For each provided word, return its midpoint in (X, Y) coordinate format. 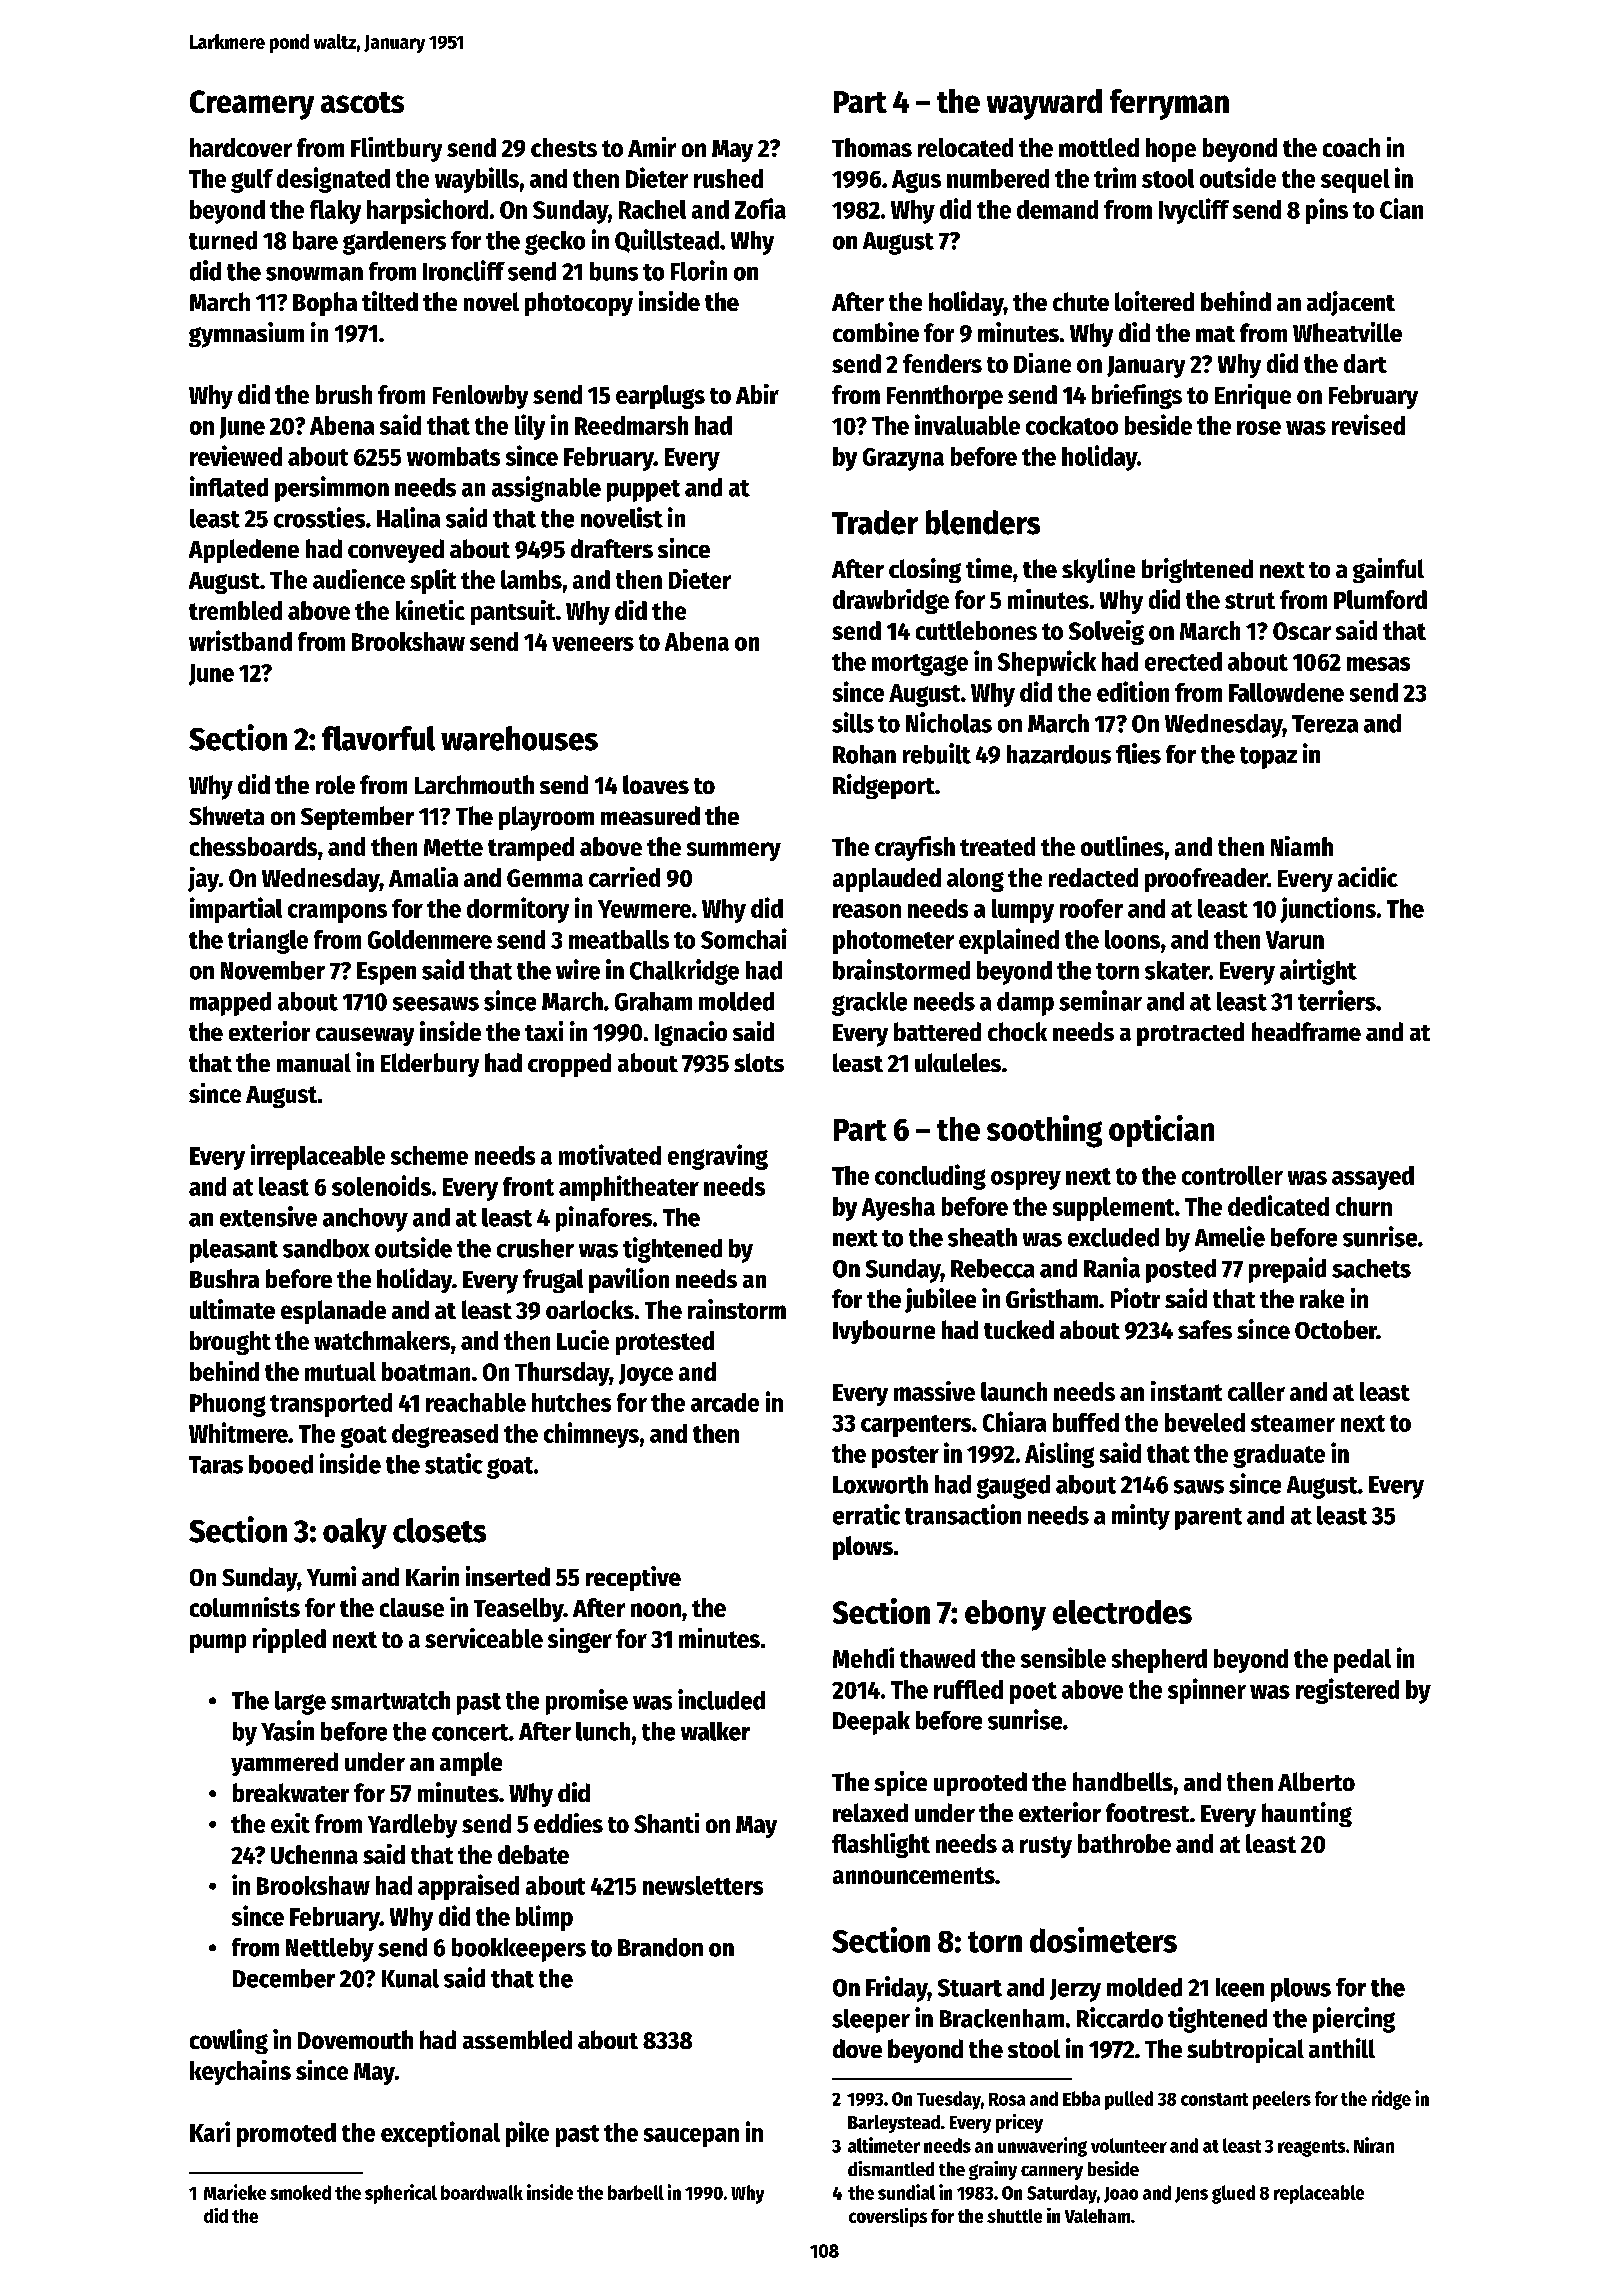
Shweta (226, 815)
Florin (699, 270)
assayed (1373, 1178)
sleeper (871, 2021)
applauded (887, 880)
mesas (1378, 664)
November (273, 970)
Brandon (660, 1947)
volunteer (1129, 2145)
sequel (1355, 181)
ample (471, 1764)
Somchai (744, 938)
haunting (1307, 1814)
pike (527, 2134)
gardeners (394, 243)
